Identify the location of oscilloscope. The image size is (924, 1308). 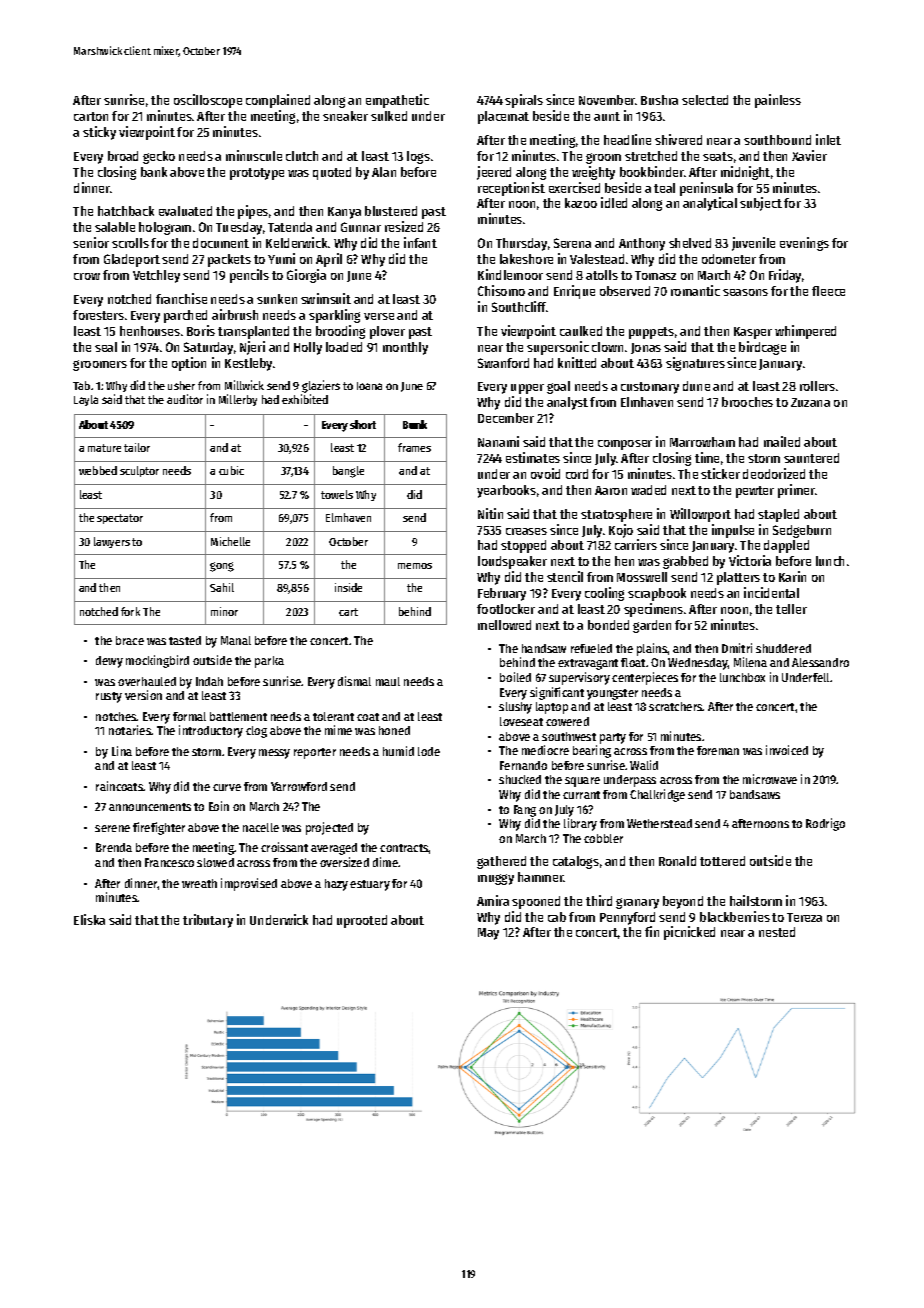
(208, 101).
